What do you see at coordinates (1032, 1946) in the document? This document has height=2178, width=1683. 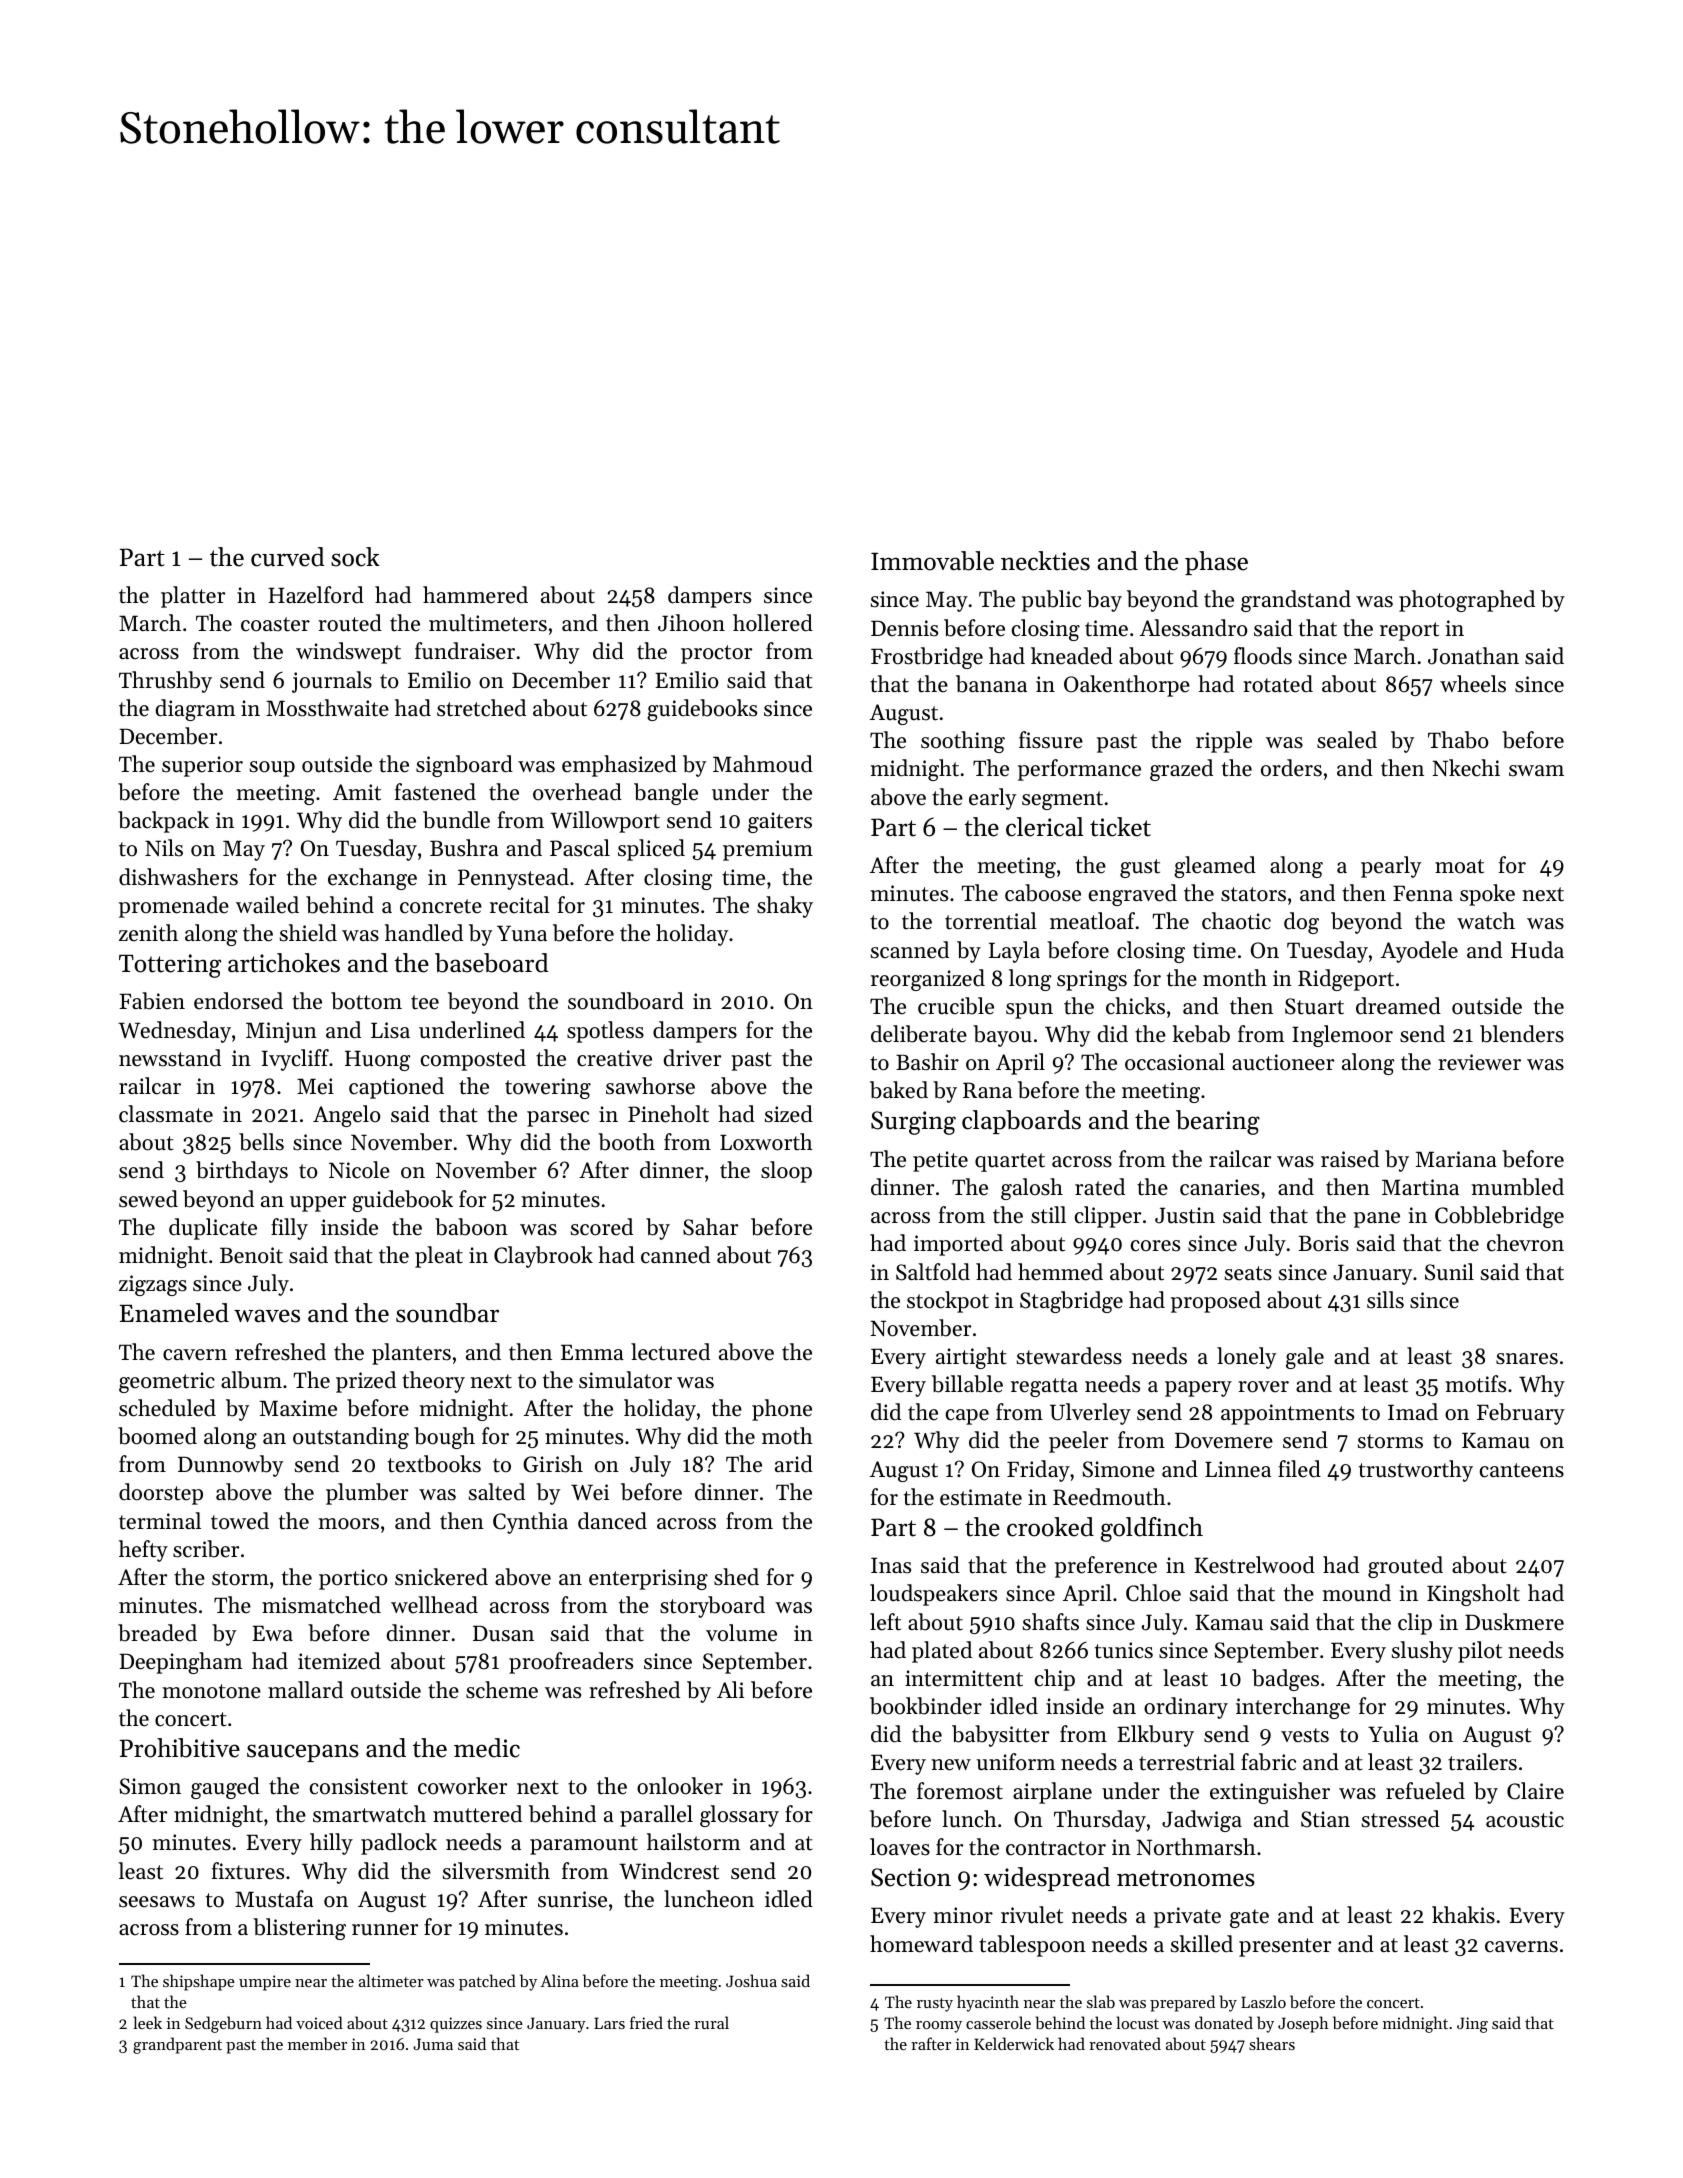 I see `tablespoon` at bounding box center [1032, 1946].
